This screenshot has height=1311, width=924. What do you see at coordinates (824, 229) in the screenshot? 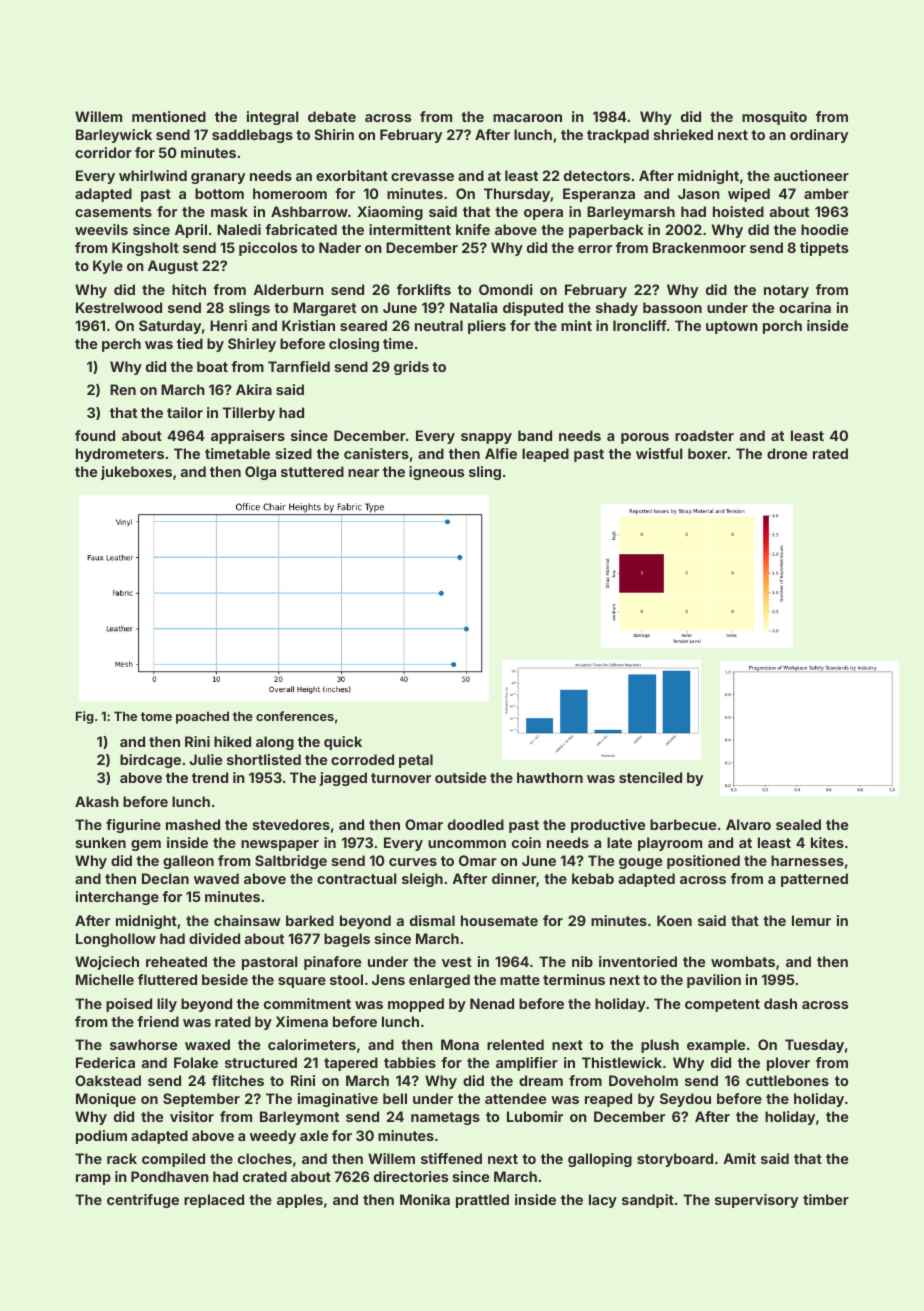
I see `hoodie` at bounding box center [824, 229].
